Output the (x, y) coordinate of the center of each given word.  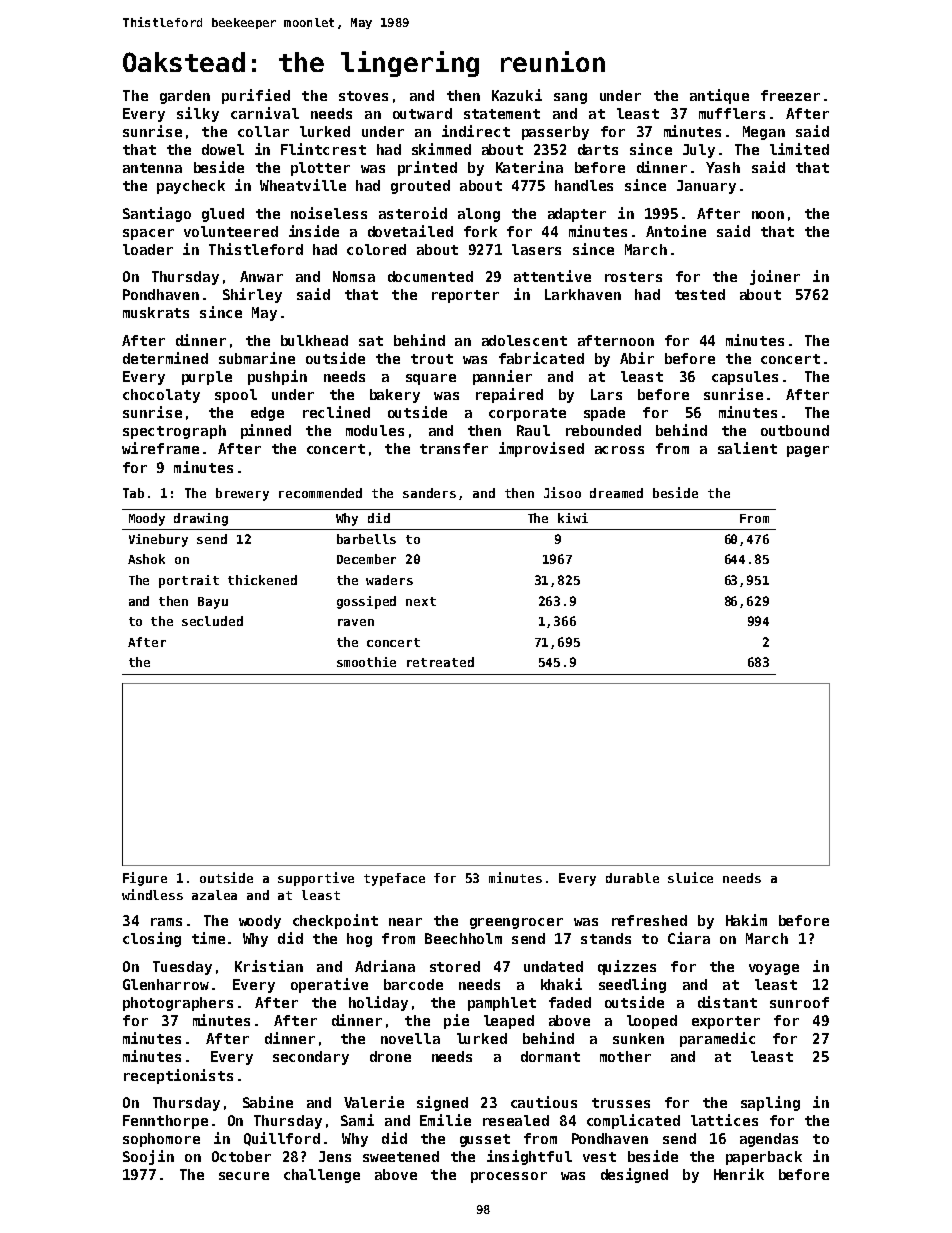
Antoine (676, 231)
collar (263, 131)
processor (509, 1177)
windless (152, 894)
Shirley (252, 295)
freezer (790, 95)
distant (727, 1002)
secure (244, 1176)
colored (376, 249)
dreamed (616, 493)
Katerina (529, 167)
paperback (764, 1158)
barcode (413, 984)
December (366, 559)
